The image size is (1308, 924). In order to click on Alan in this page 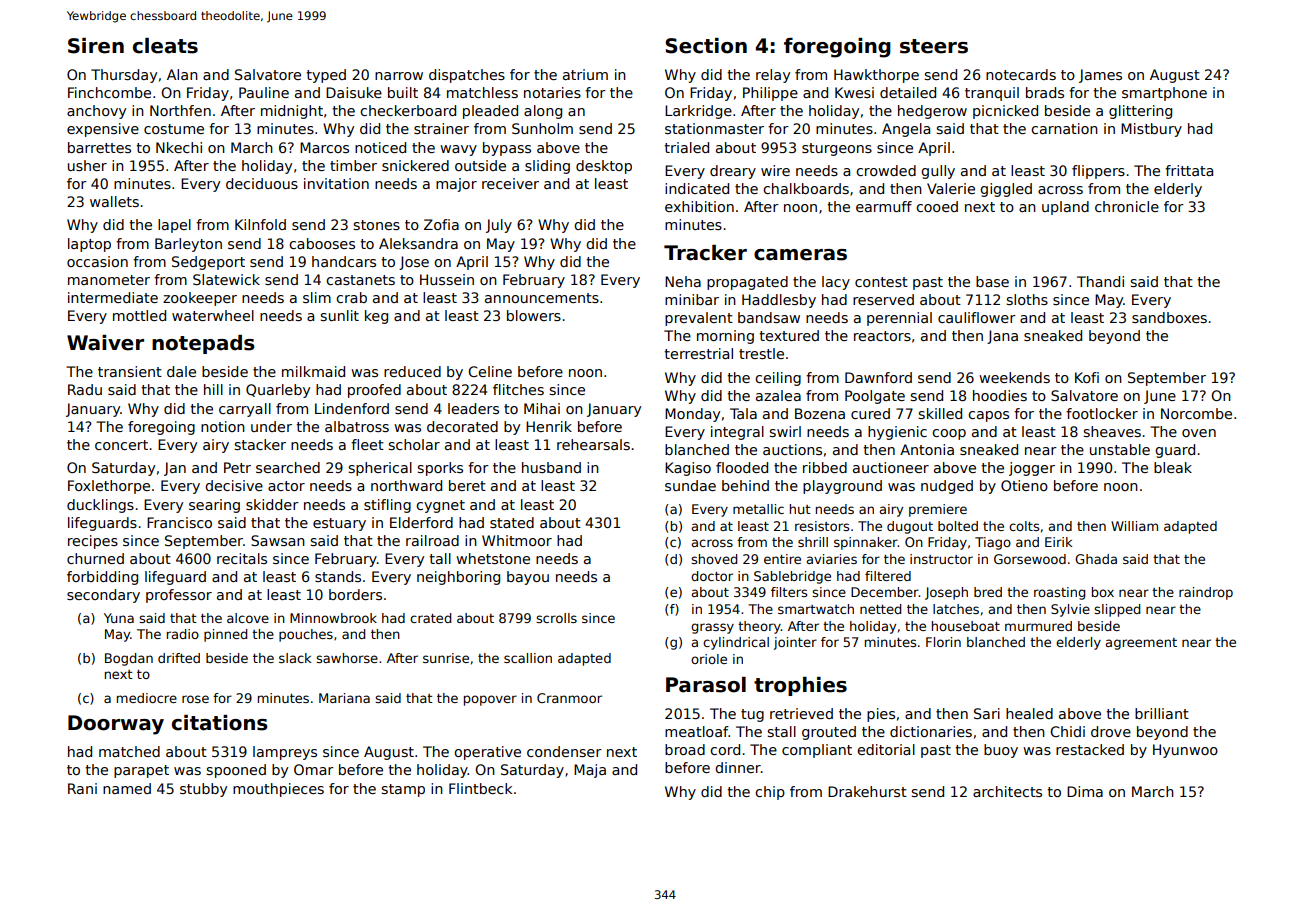, I will do `click(182, 74)`.
